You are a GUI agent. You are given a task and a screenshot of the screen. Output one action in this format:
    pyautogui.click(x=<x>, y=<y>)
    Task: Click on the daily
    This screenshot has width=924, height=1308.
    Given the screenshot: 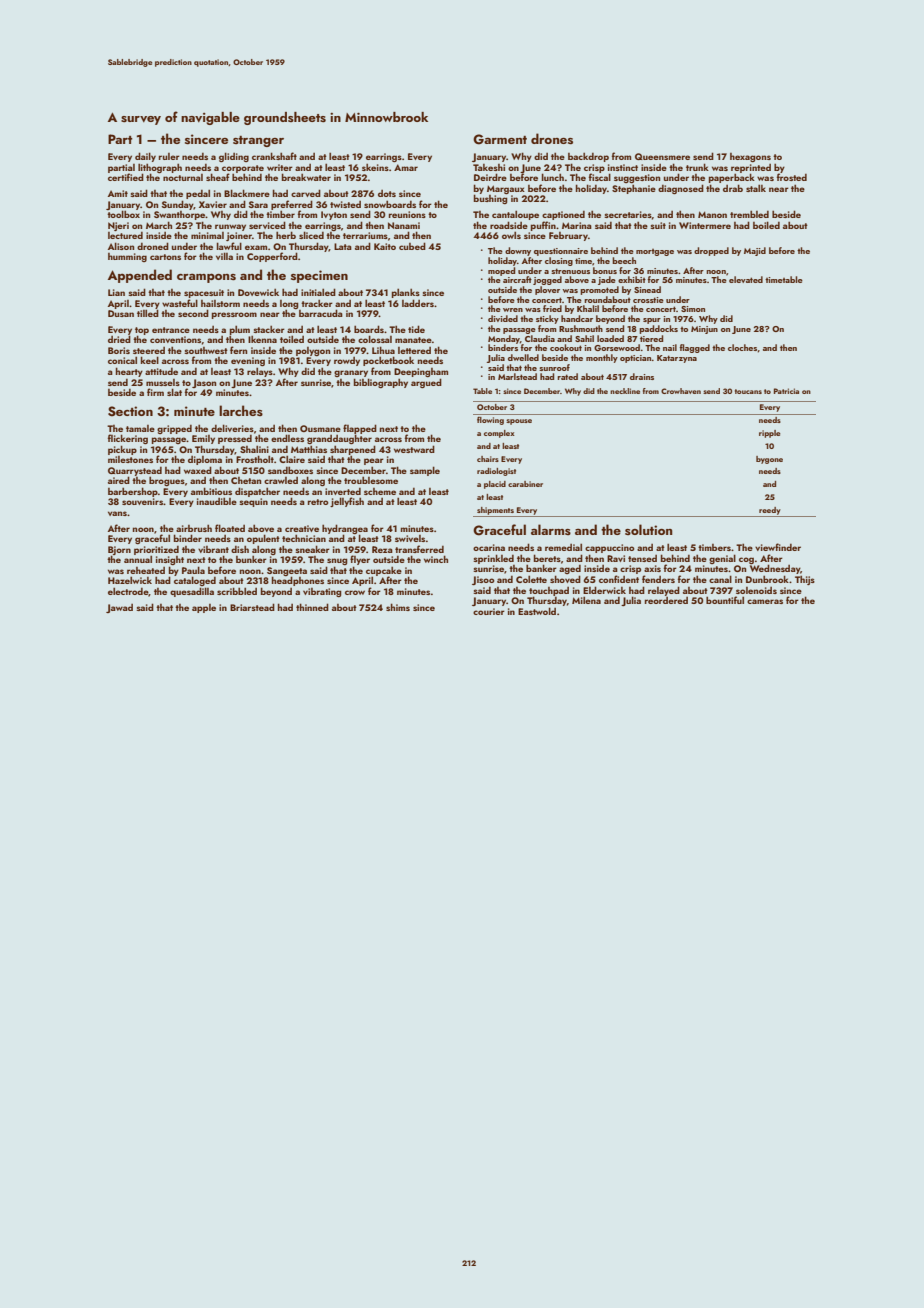 What is the action you would take?
    pyautogui.click(x=145, y=157)
